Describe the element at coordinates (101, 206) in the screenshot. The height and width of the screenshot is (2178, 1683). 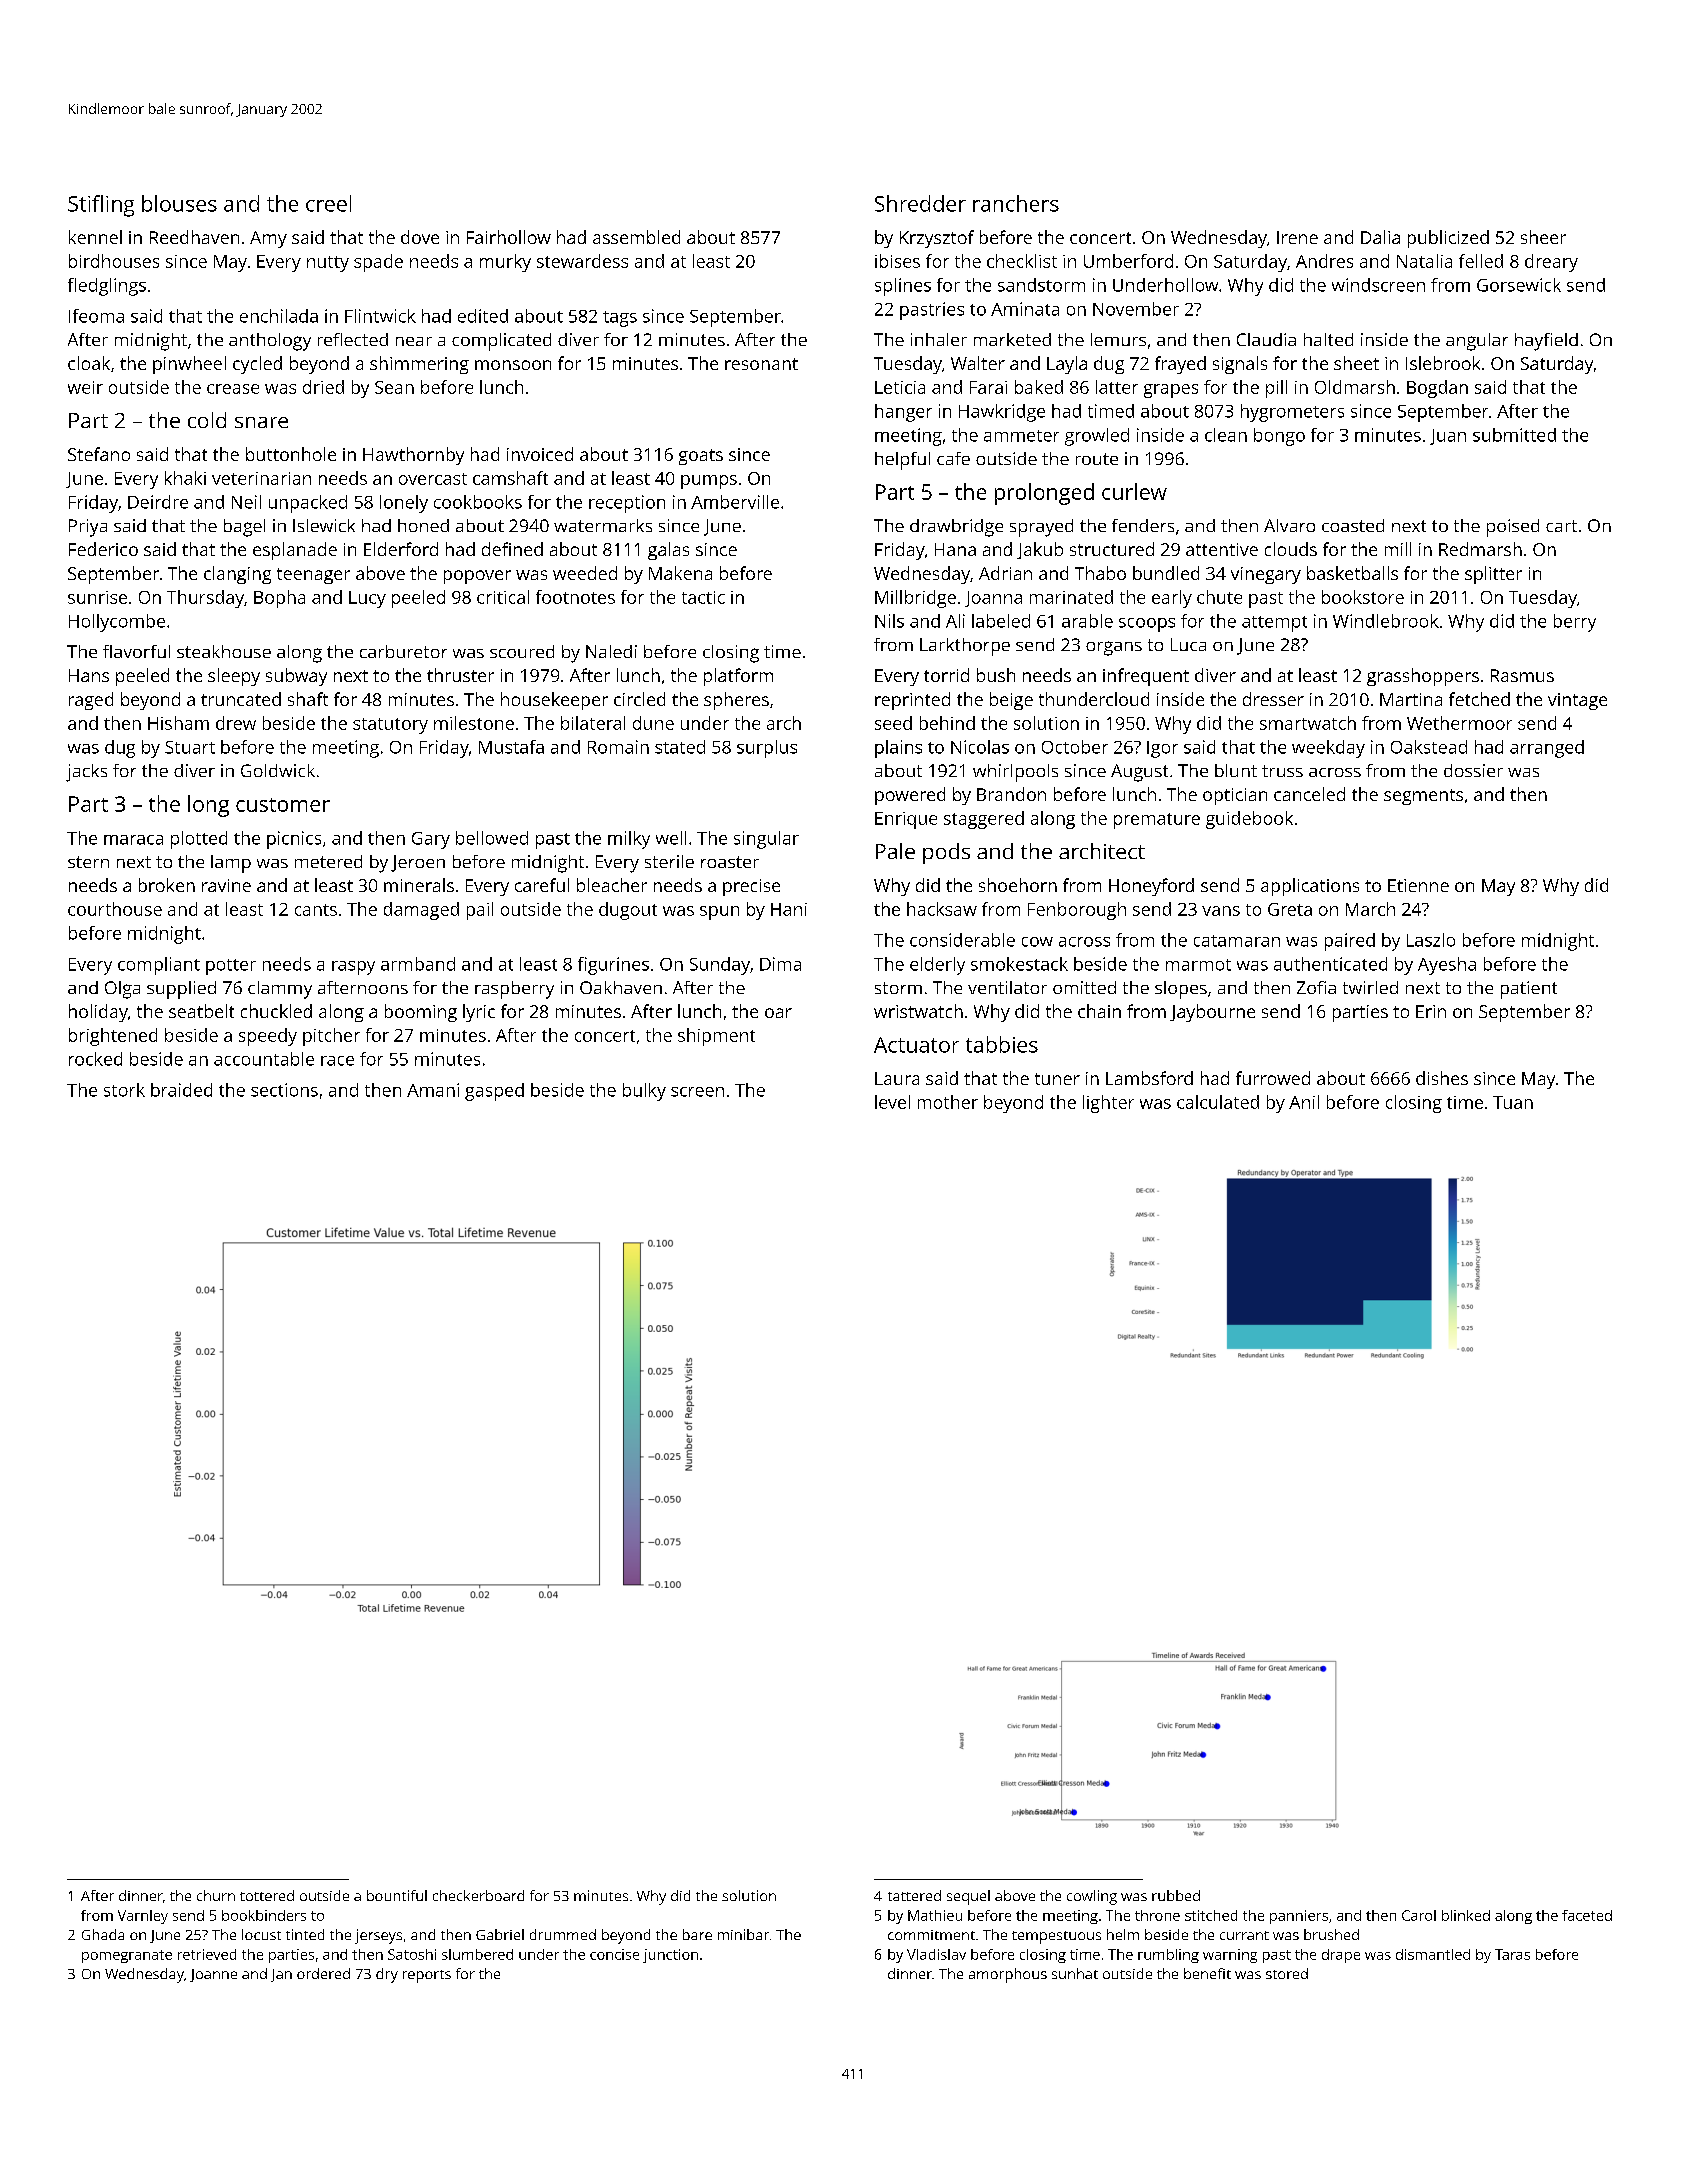
I see `Stifling` at that location.
